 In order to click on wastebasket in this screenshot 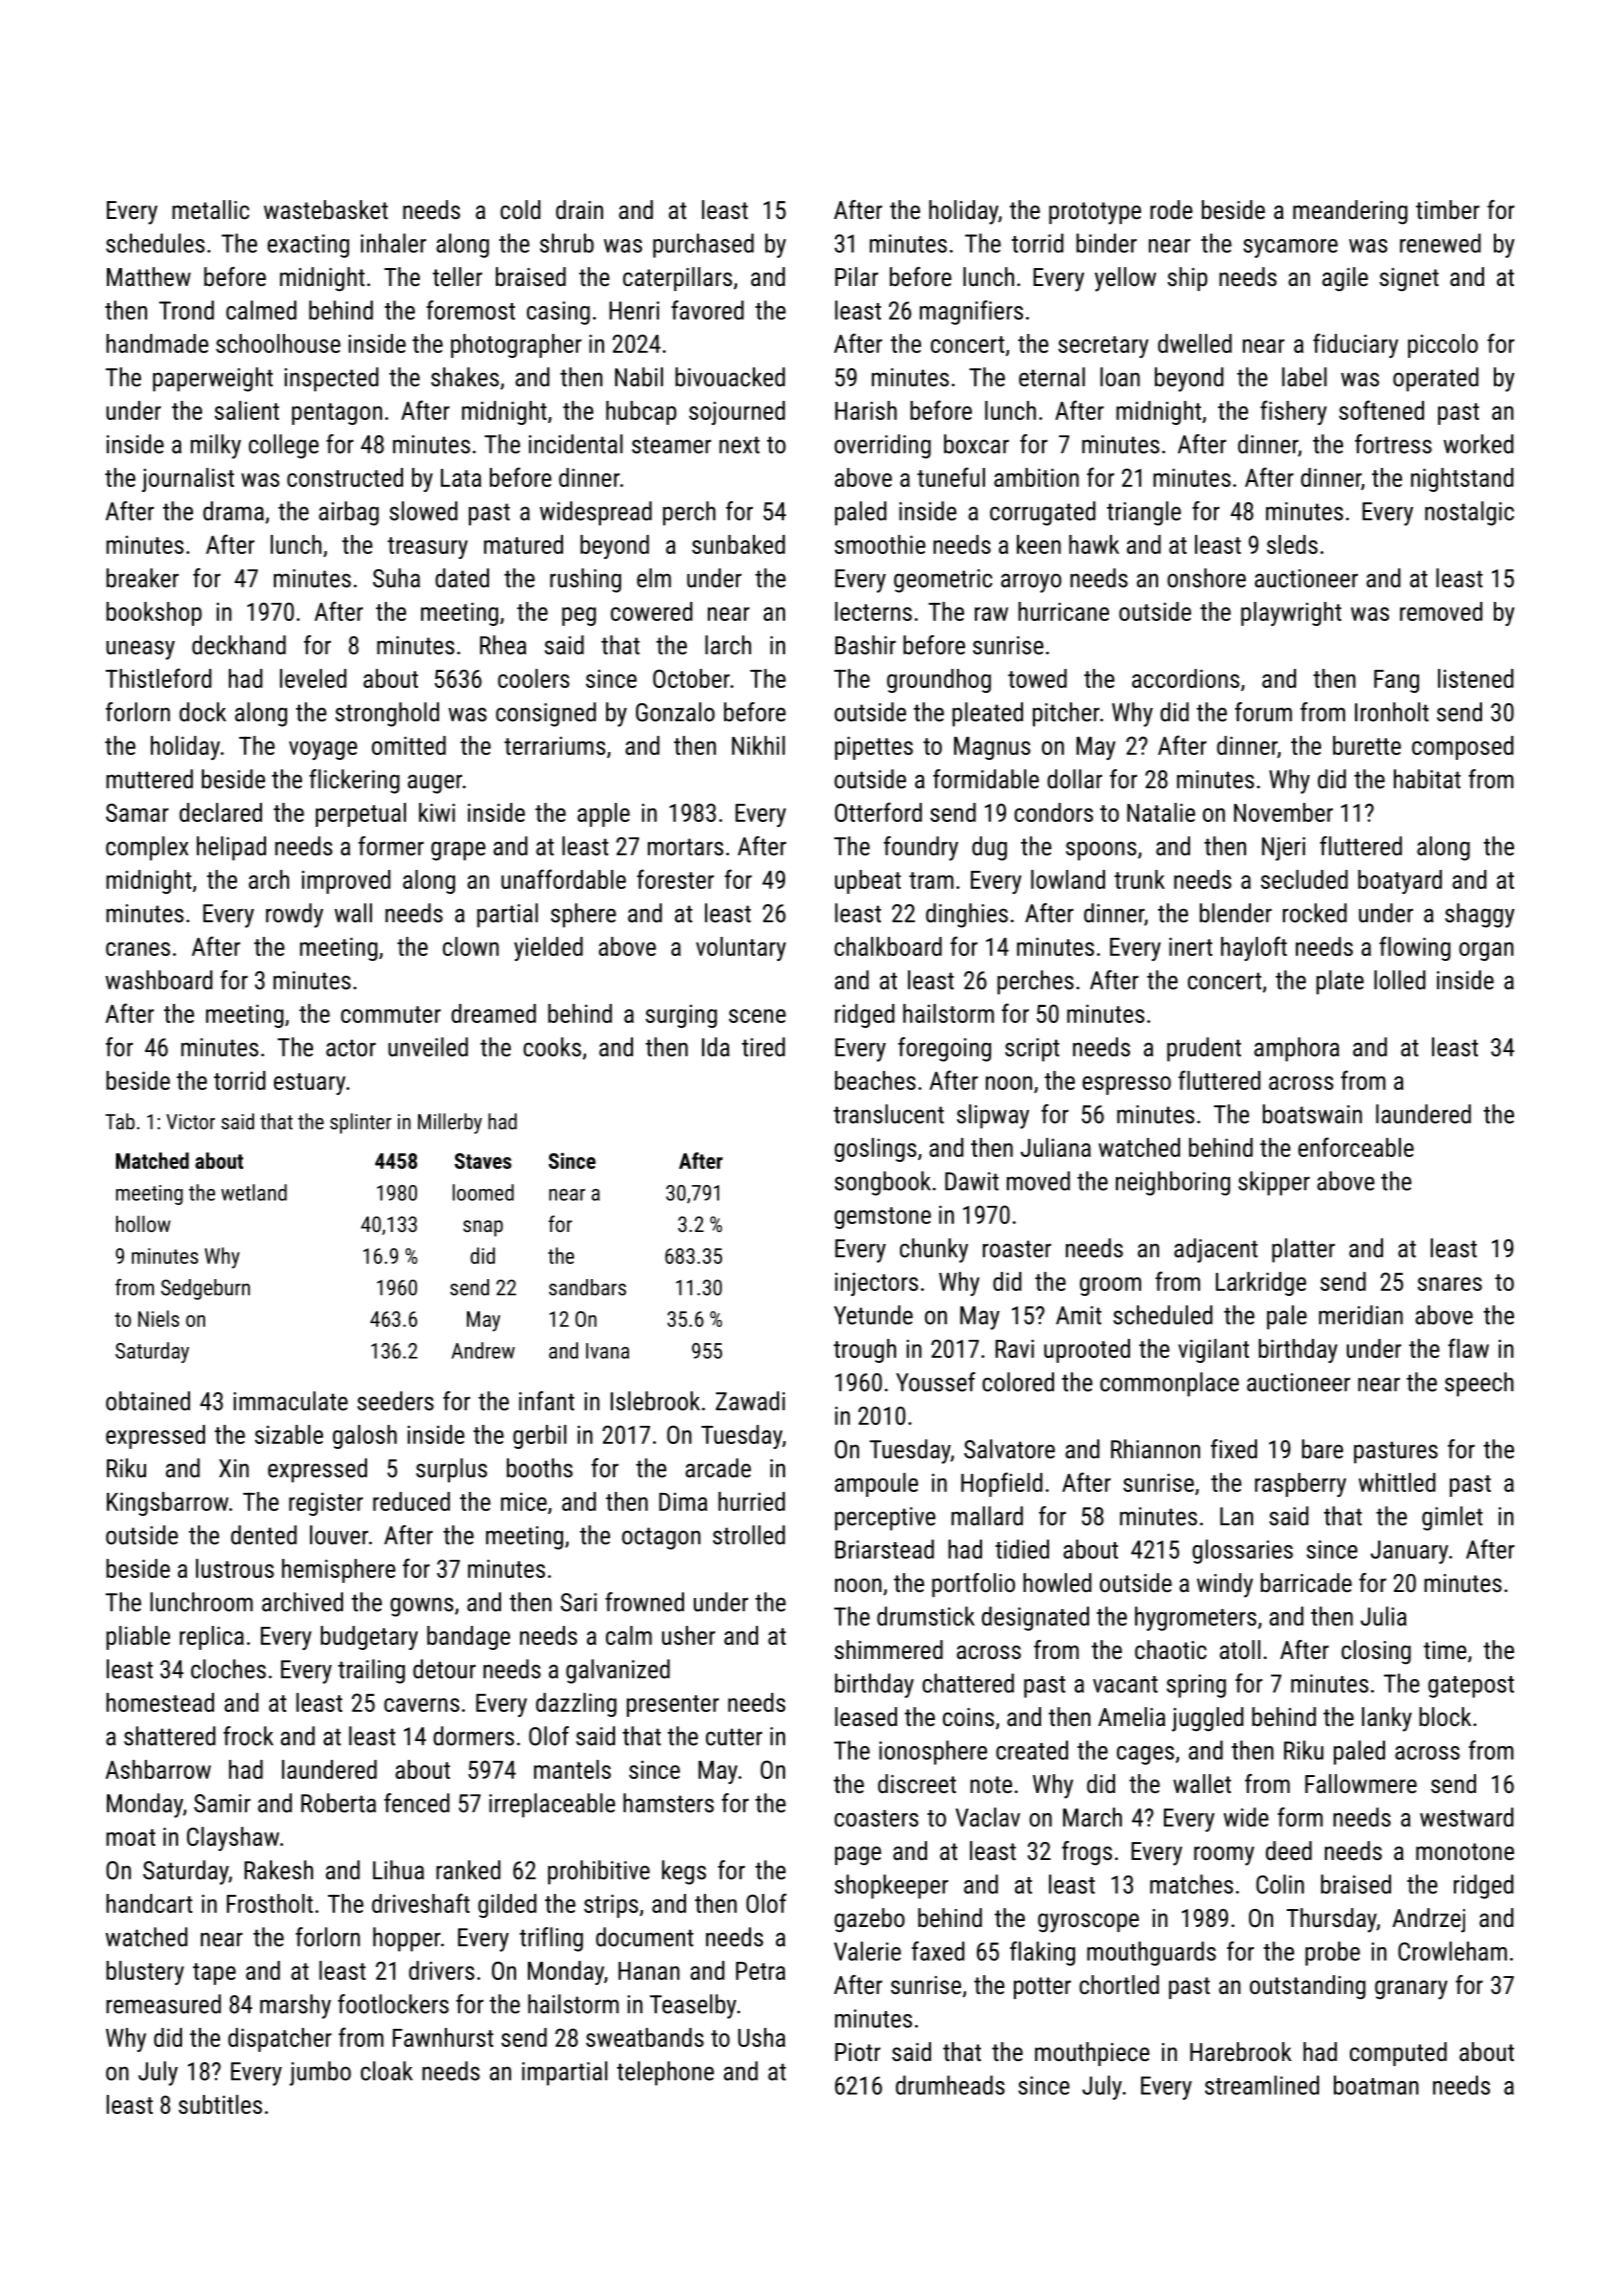, I will do `click(326, 209)`.
